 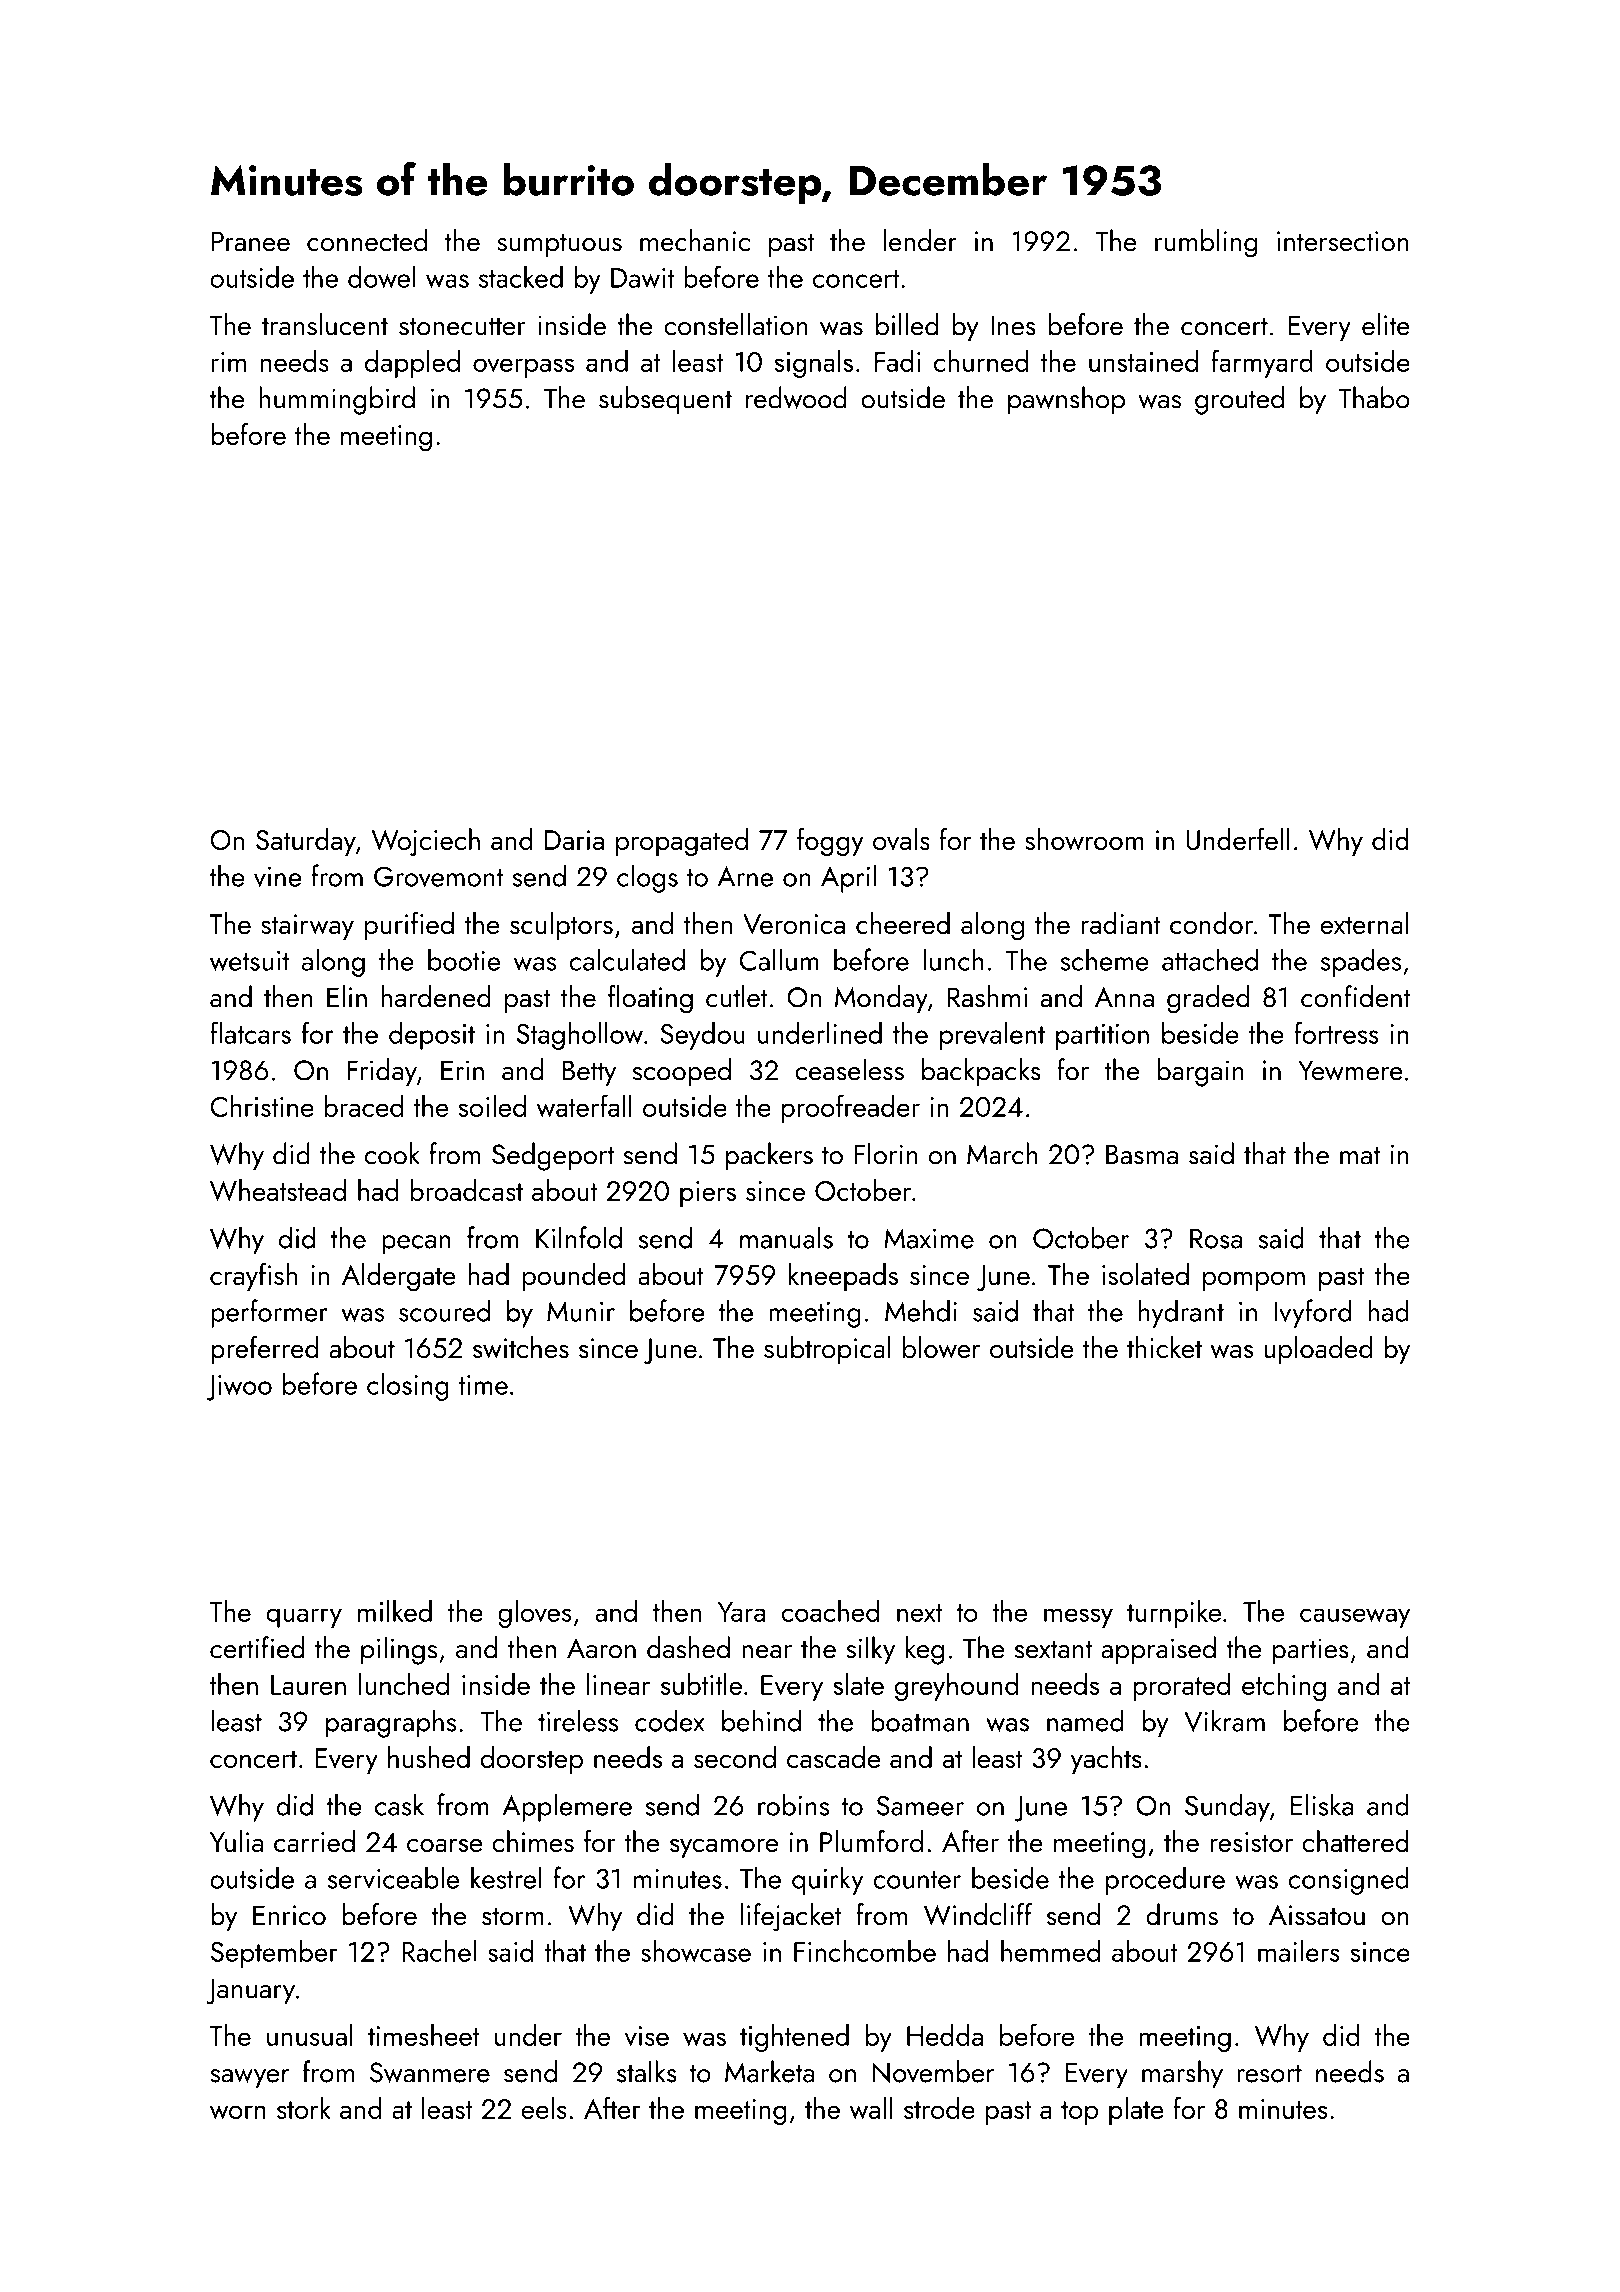 I want to click on showroom, so click(x=1084, y=839).
